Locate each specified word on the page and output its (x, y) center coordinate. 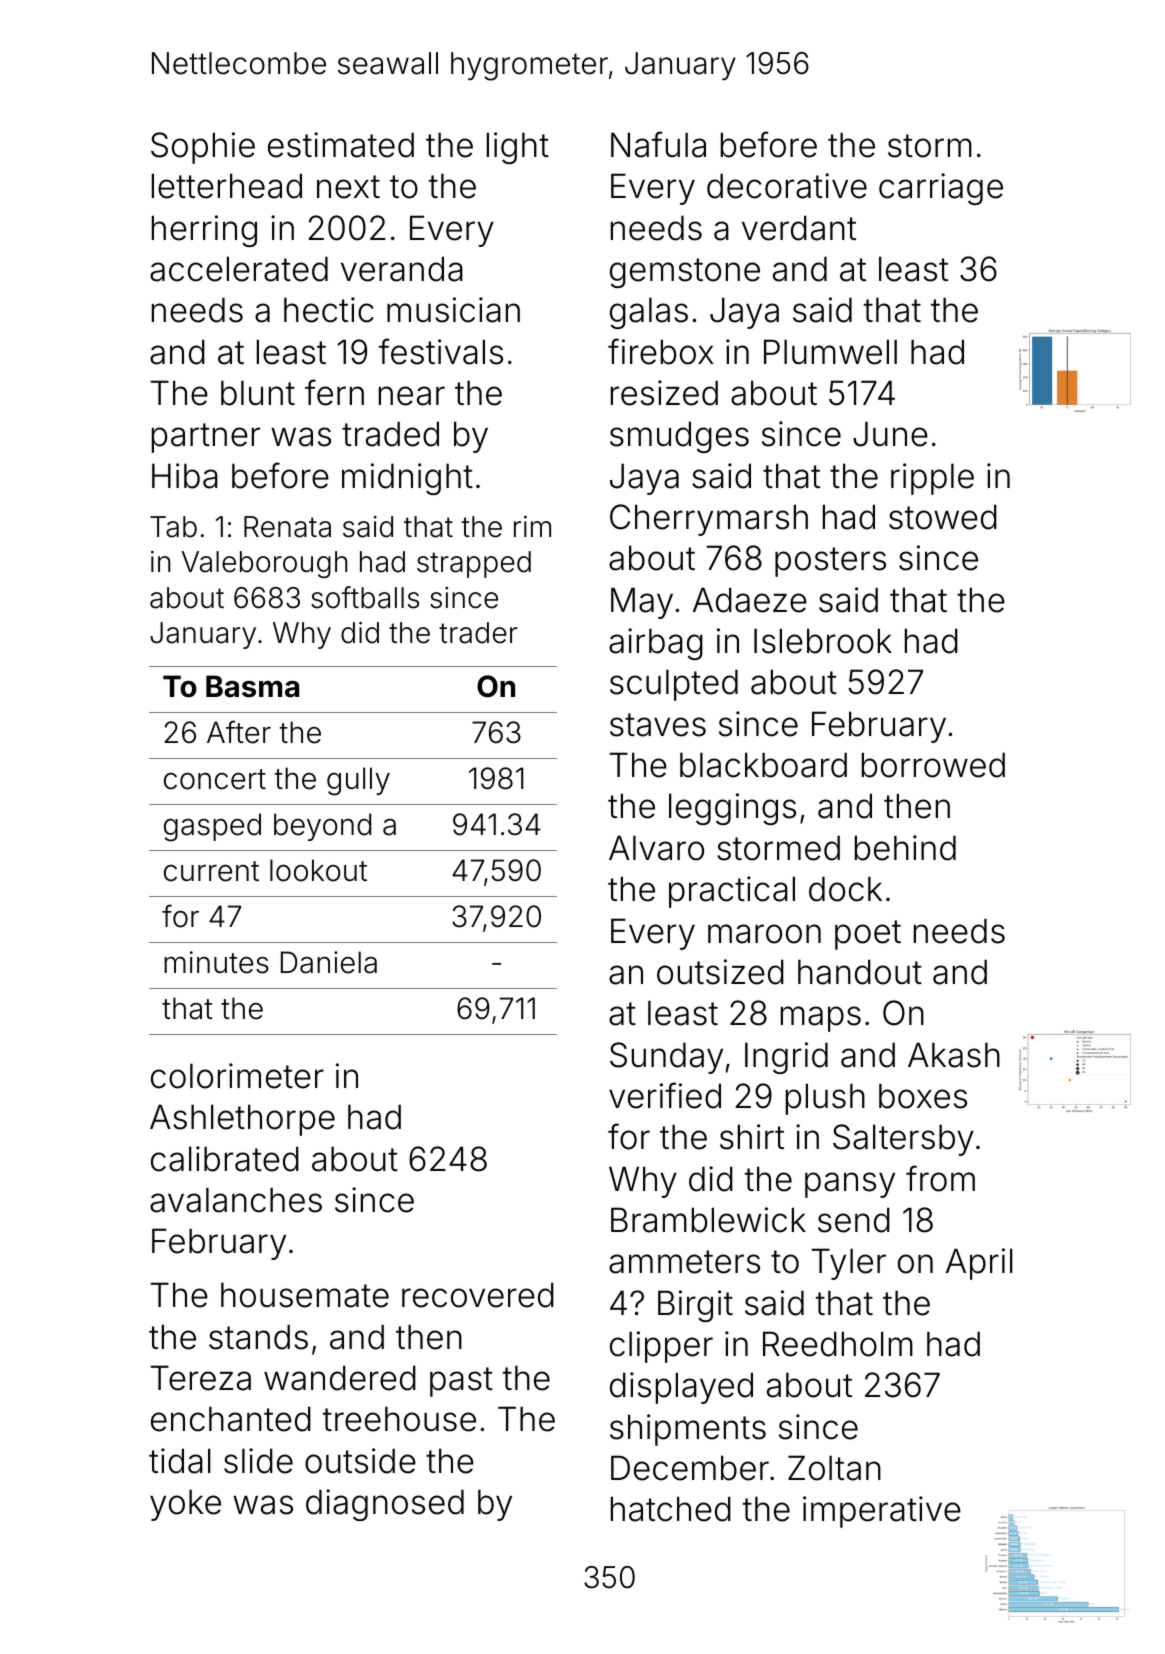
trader (478, 633)
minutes (216, 962)
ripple (932, 479)
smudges (679, 437)
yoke (185, 1505)
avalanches (236, 1200)
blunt (258, 393)
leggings (732, 809)
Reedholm (838, 1344)
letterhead (227, 186)
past (461, 1382)
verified (665, 1095)
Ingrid (786, 1058)
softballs (365, 597)
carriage (941, 189)
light (518, 148)
